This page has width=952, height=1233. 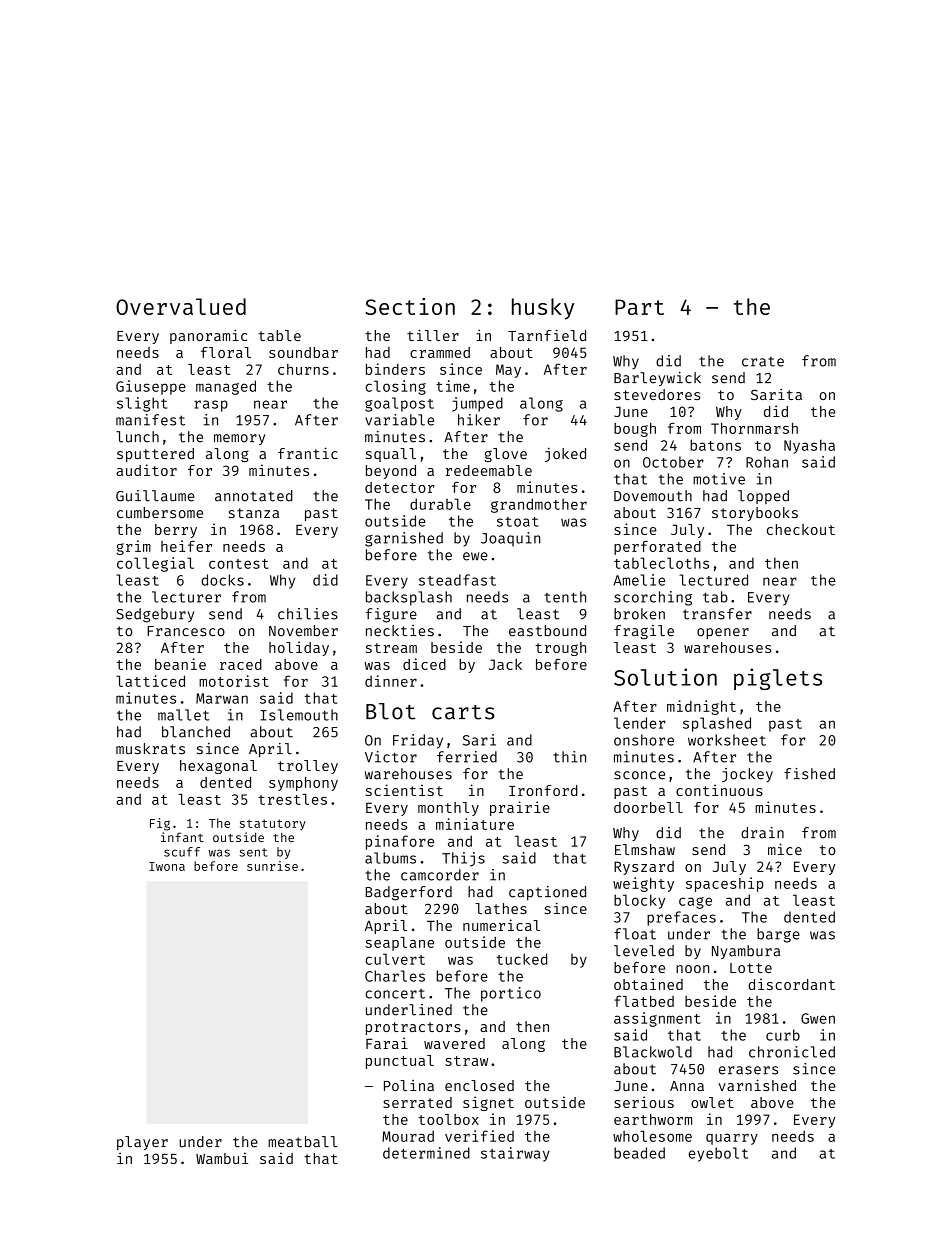 I want to click on curb, so click(x=783, y=1035).
